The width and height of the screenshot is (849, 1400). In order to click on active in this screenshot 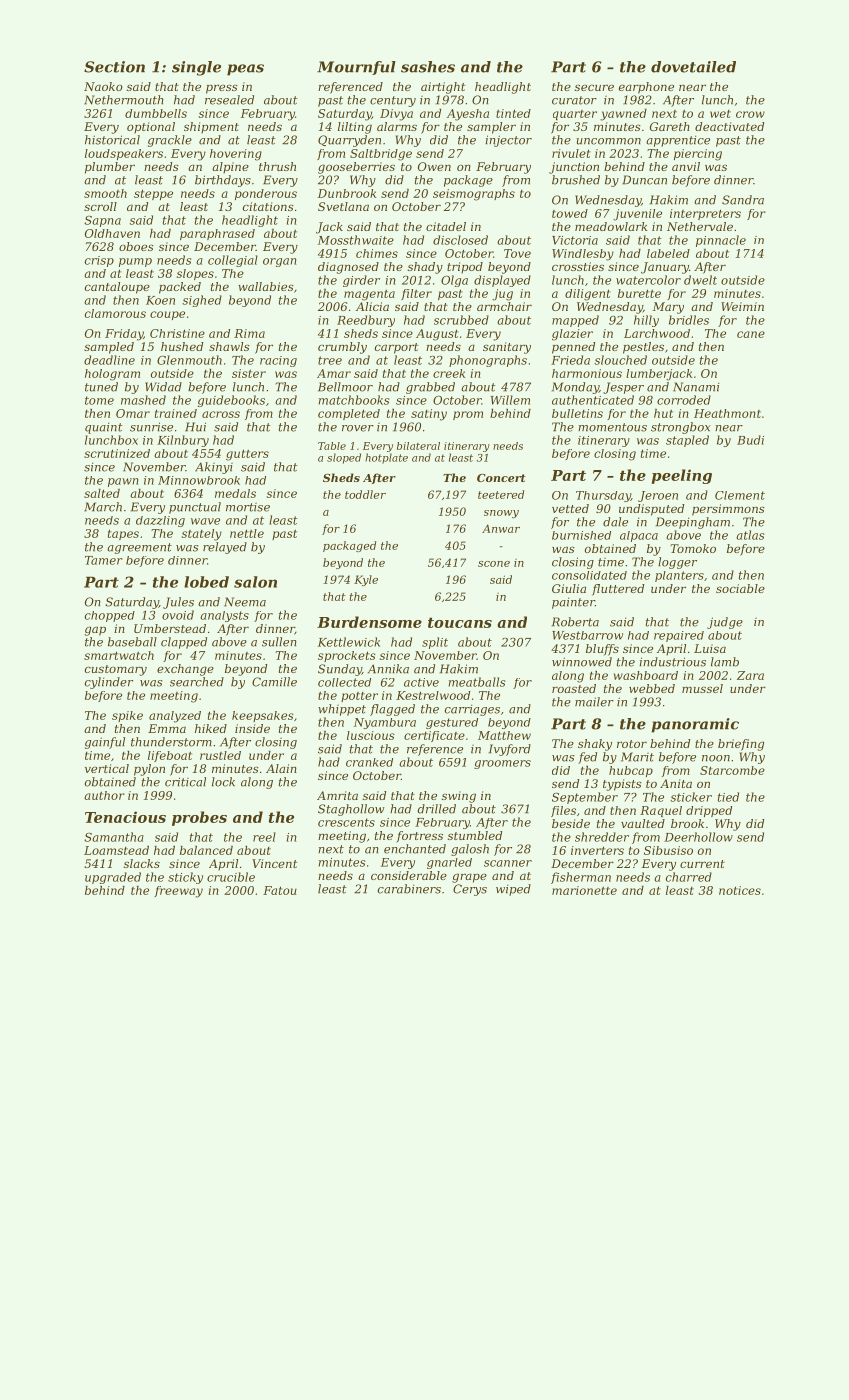, I will do `click(421, 682)`.
